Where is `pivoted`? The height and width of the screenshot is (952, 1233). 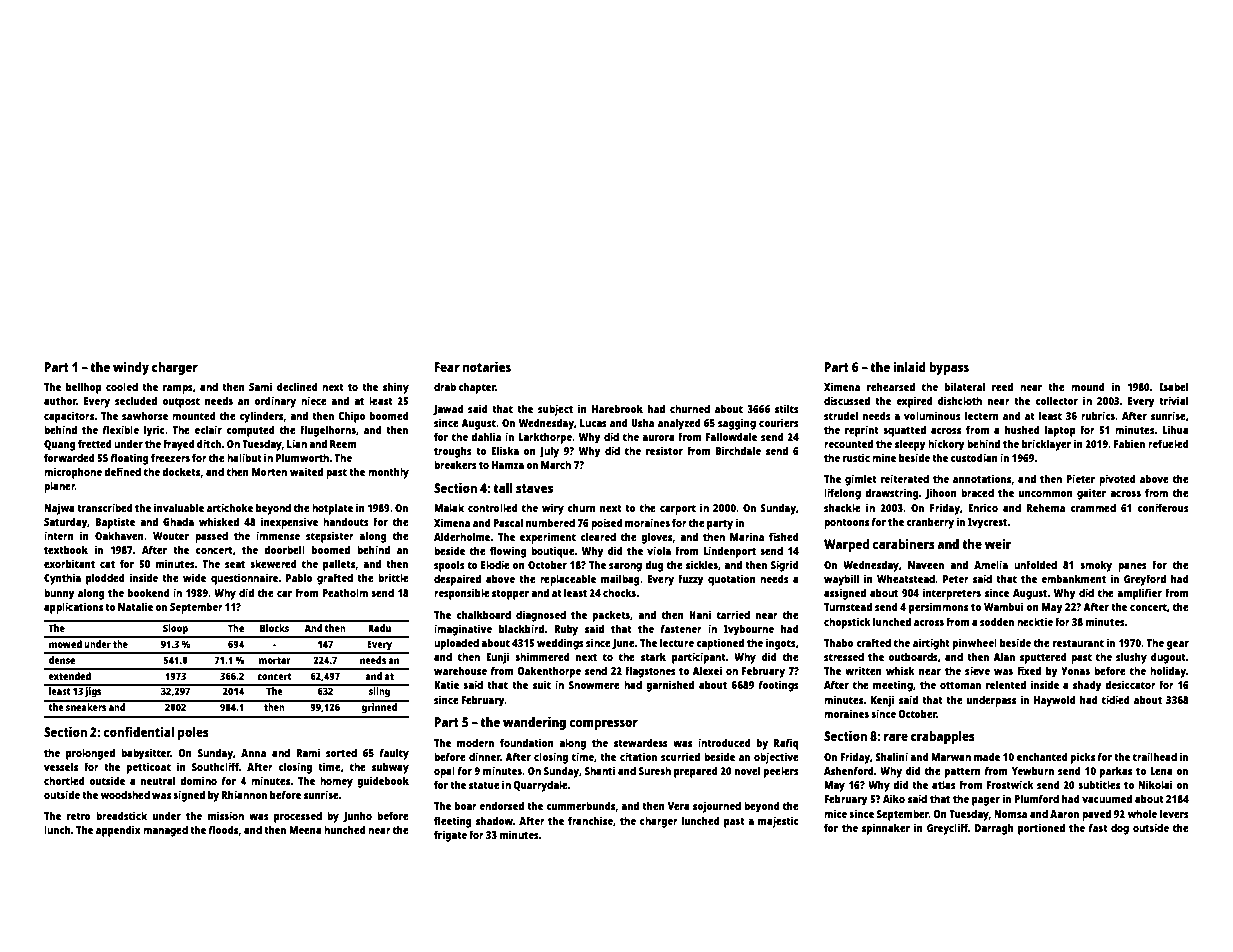 pivoted is located at coordinates (1117, 480).
